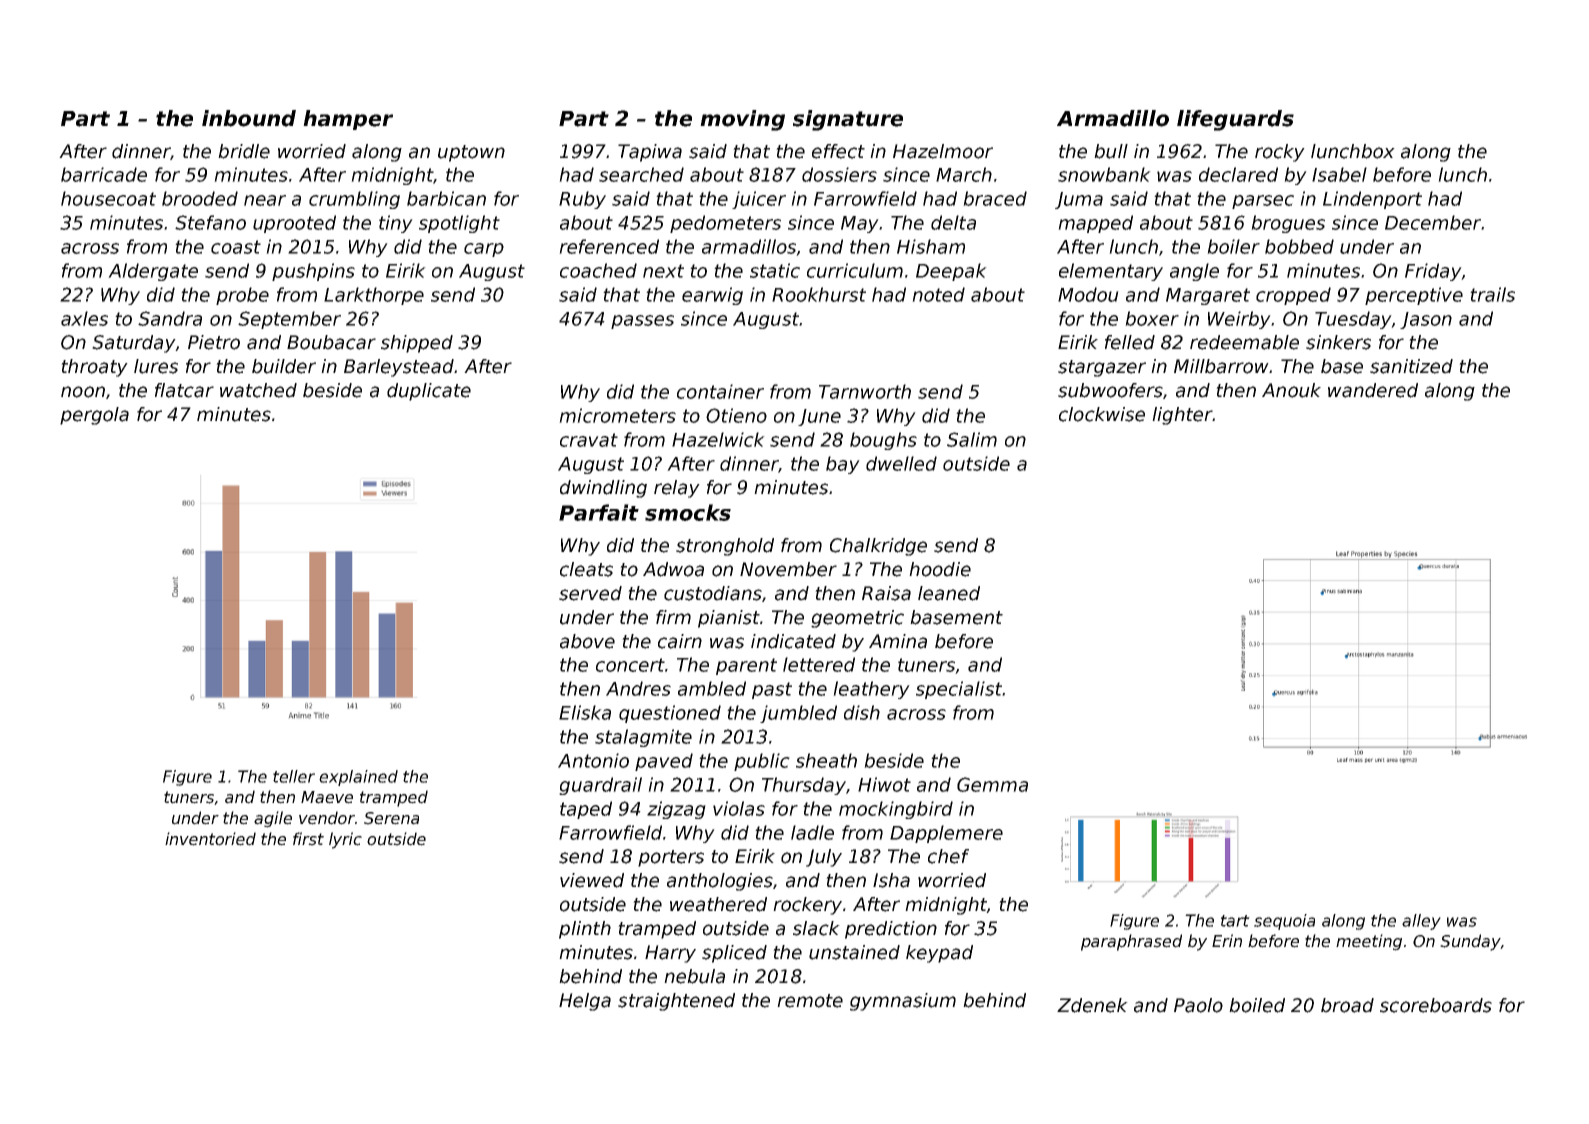  I want to click on boughs, so click(883, 441).
